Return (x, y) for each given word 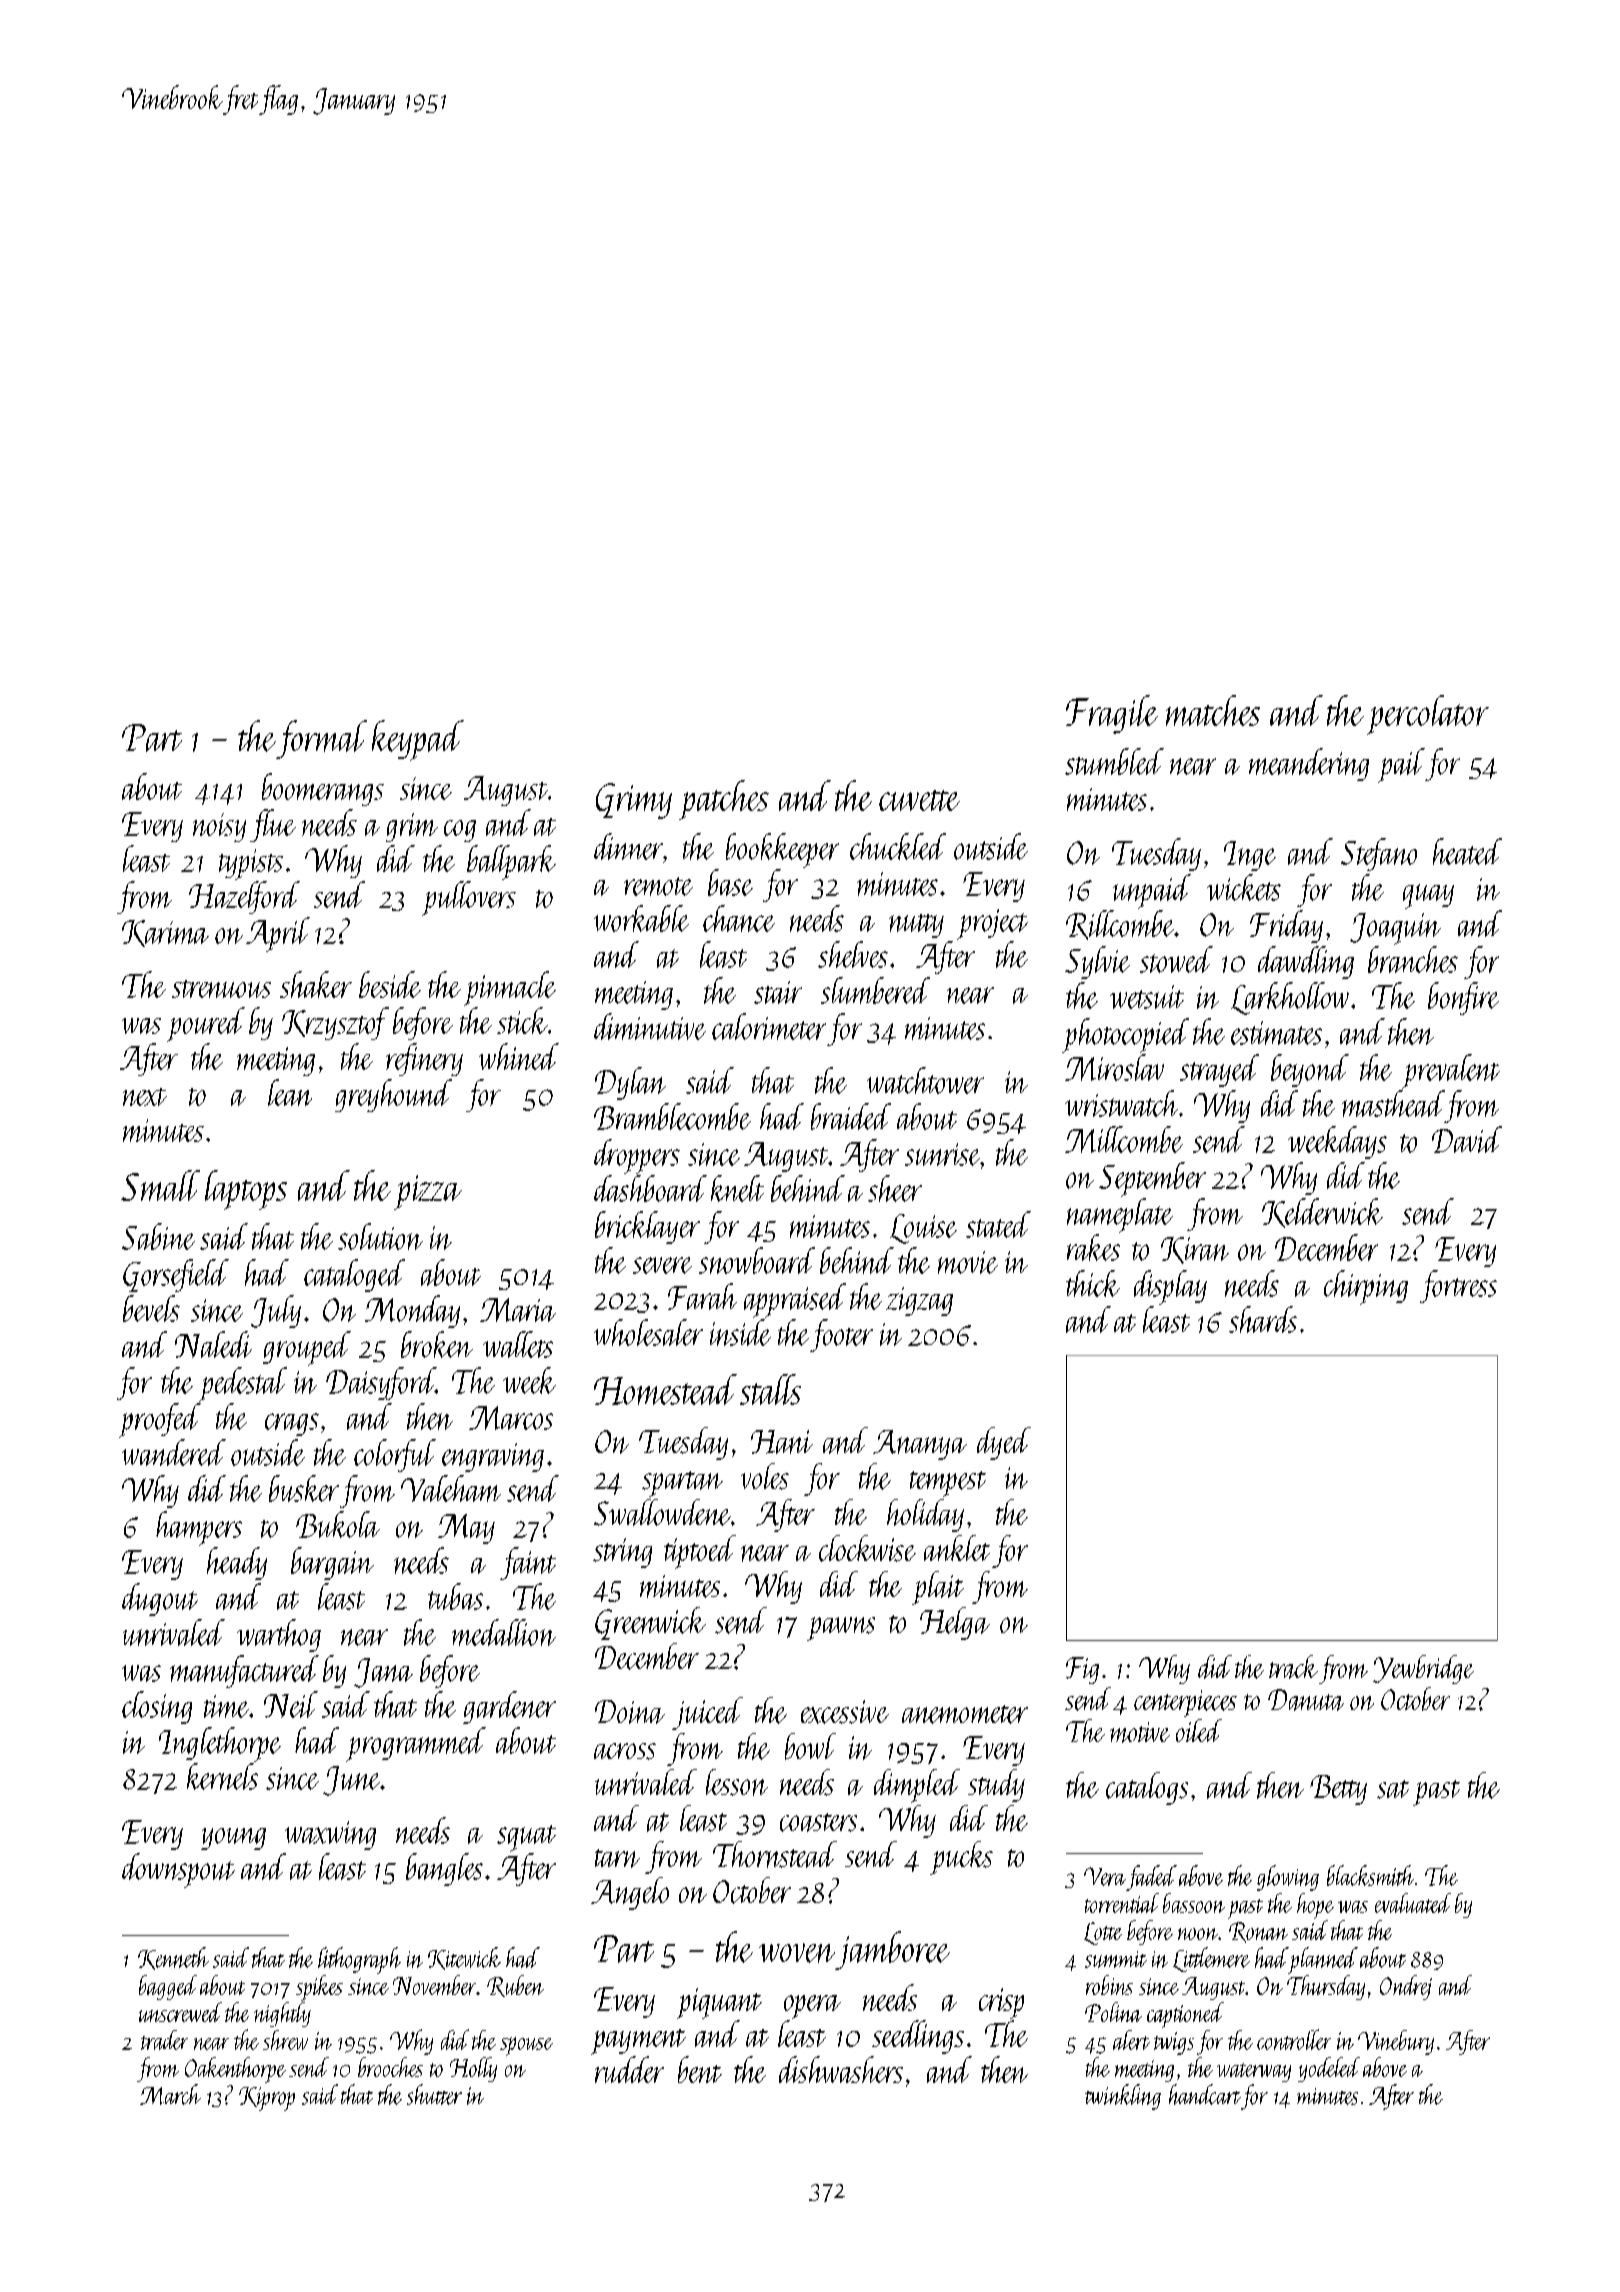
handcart (1205, 2094)
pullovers (469, 898)
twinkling (1123, 2097)
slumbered (875, 990)
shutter (434, 2094)
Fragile (1112, 714)
